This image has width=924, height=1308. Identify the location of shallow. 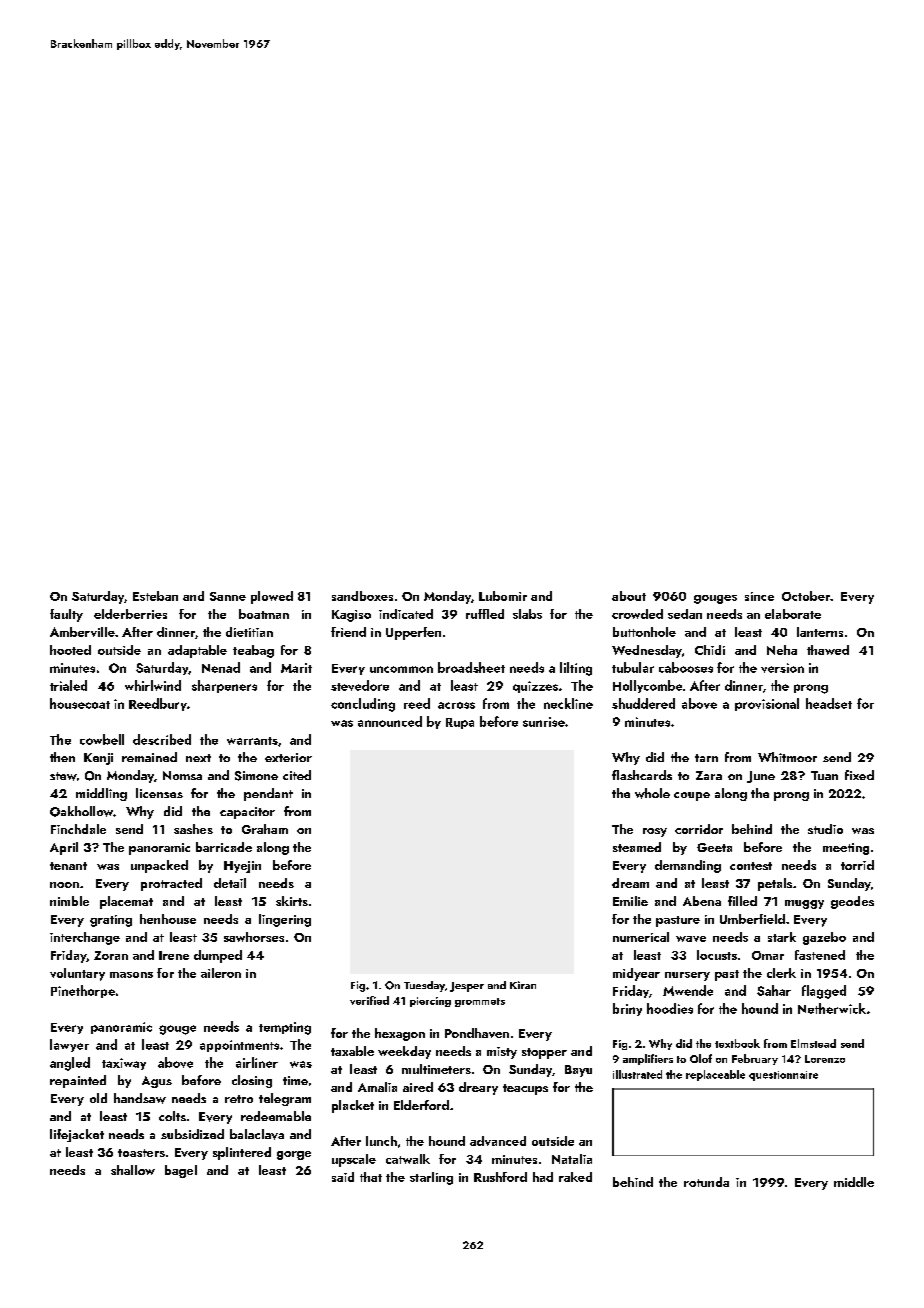
(133, 1170).
